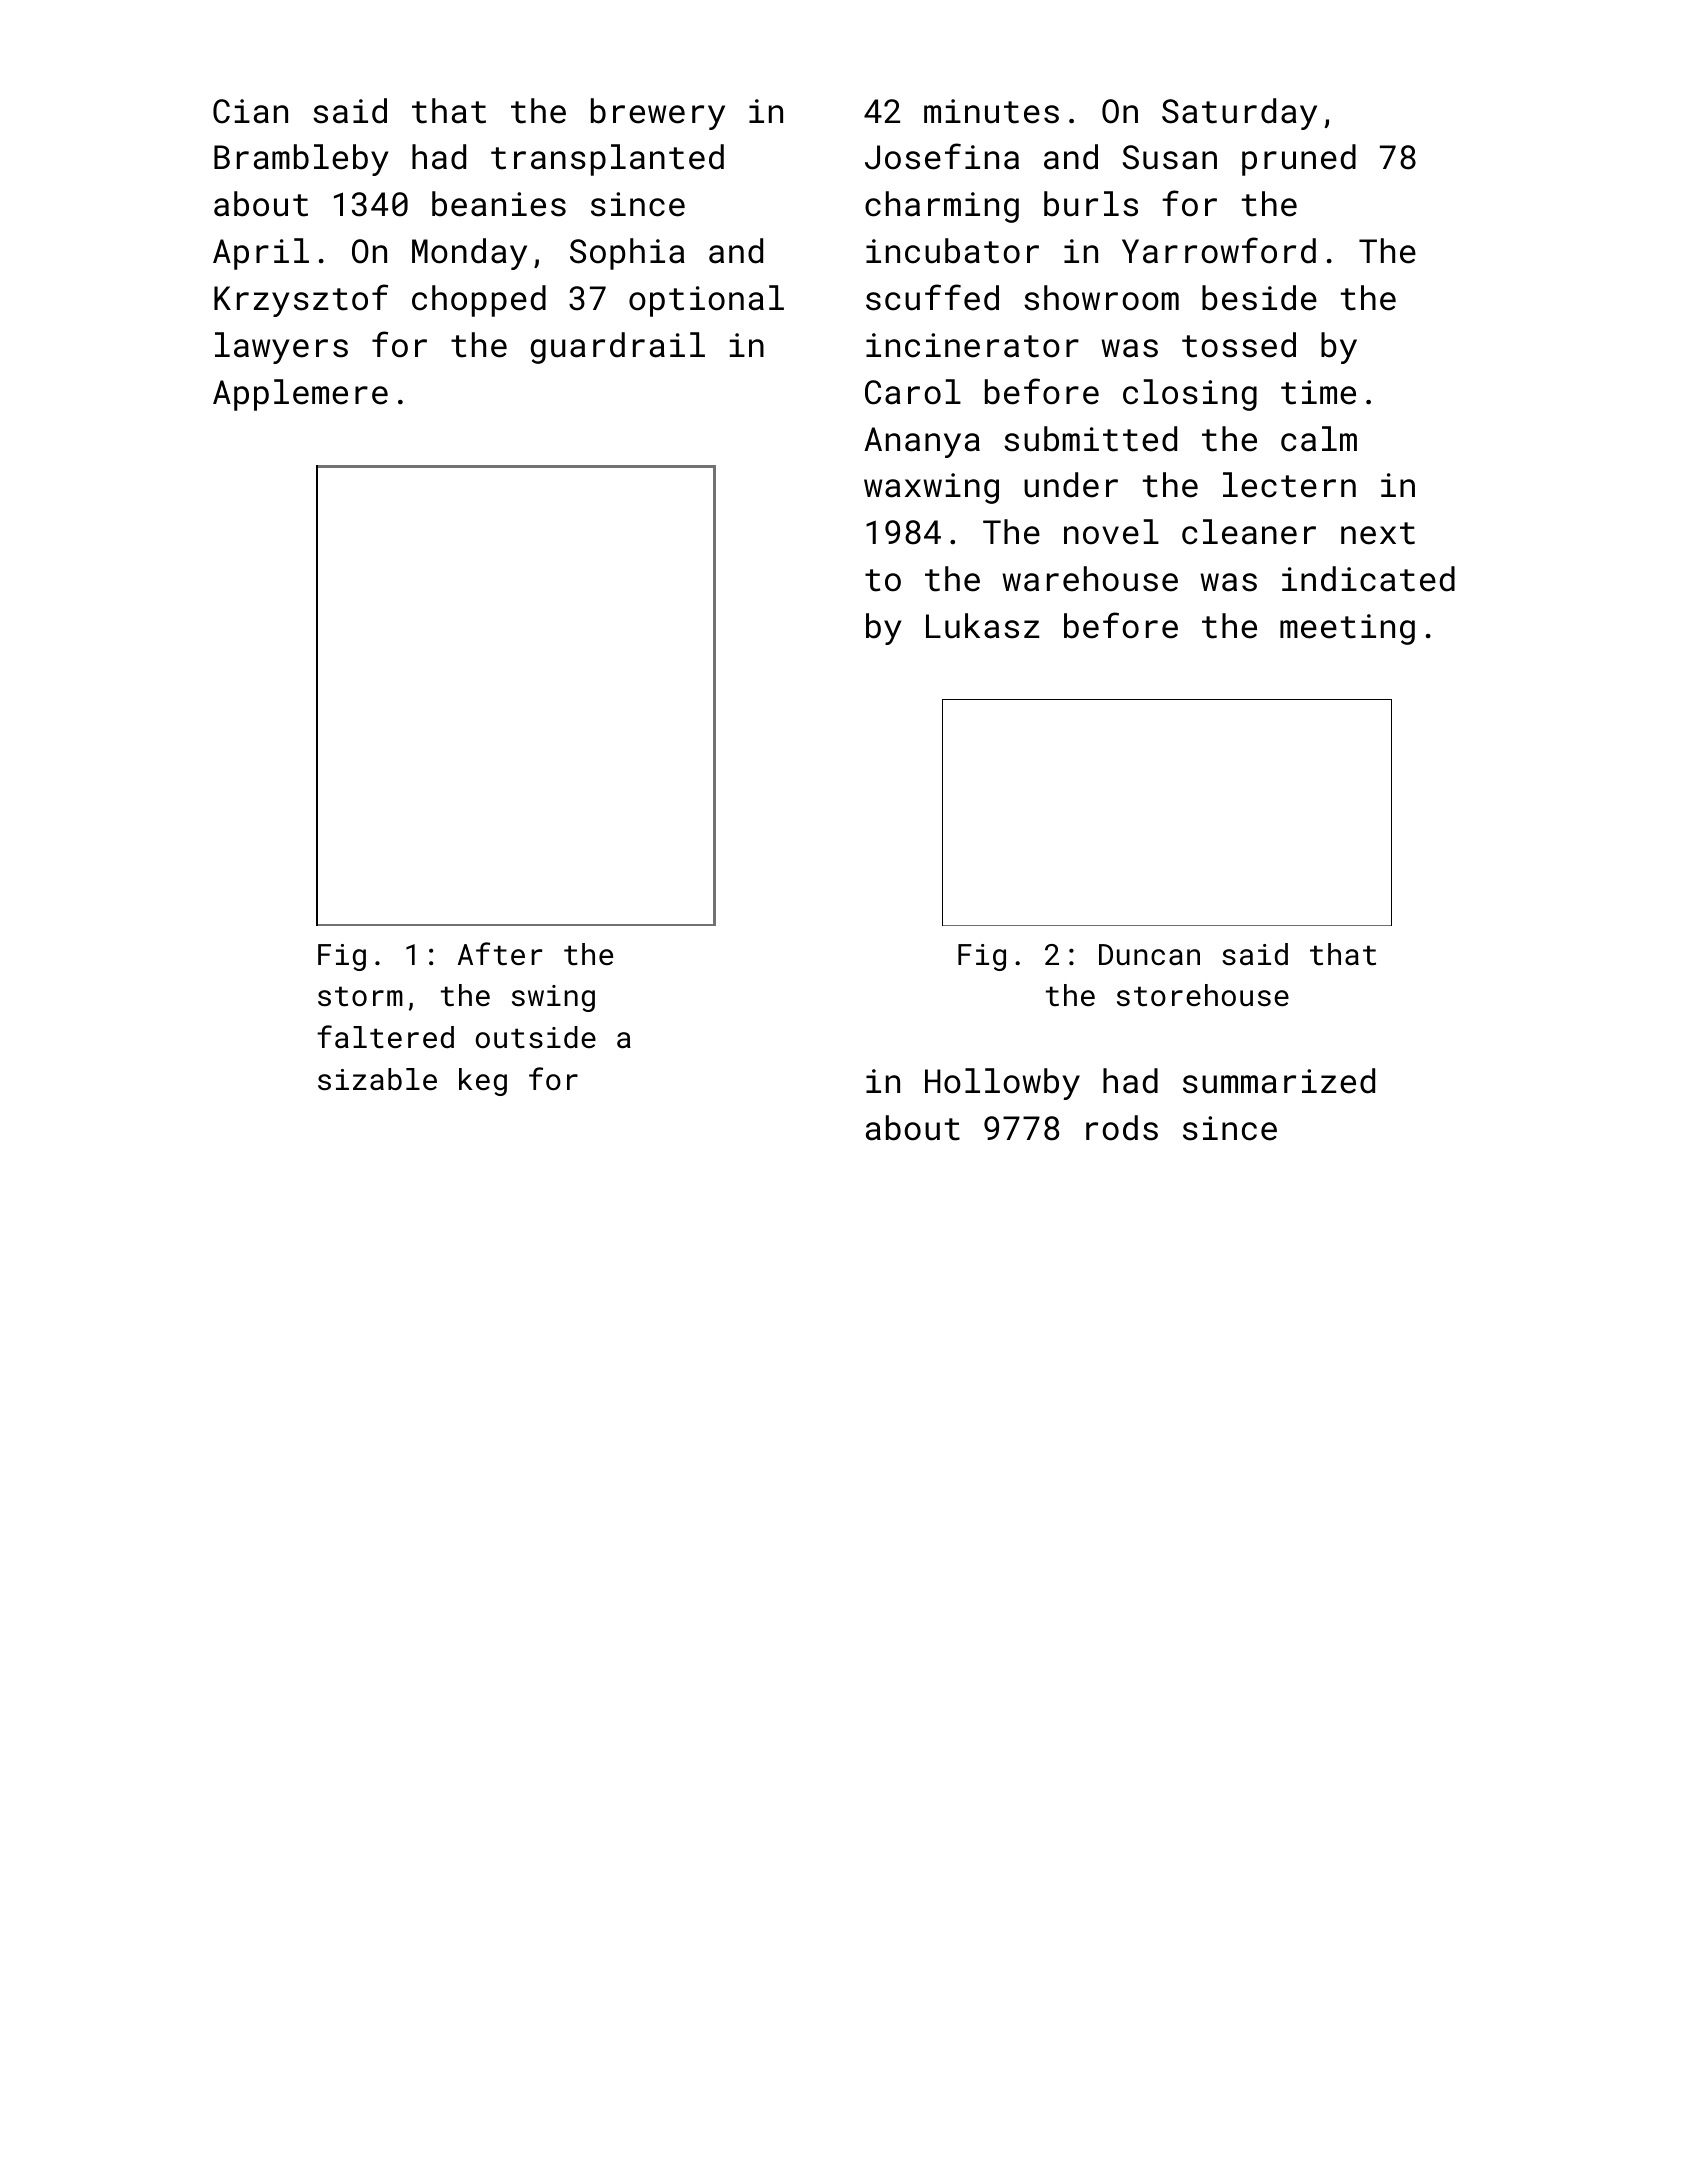  I want to click on charming, so click(942, 207).
